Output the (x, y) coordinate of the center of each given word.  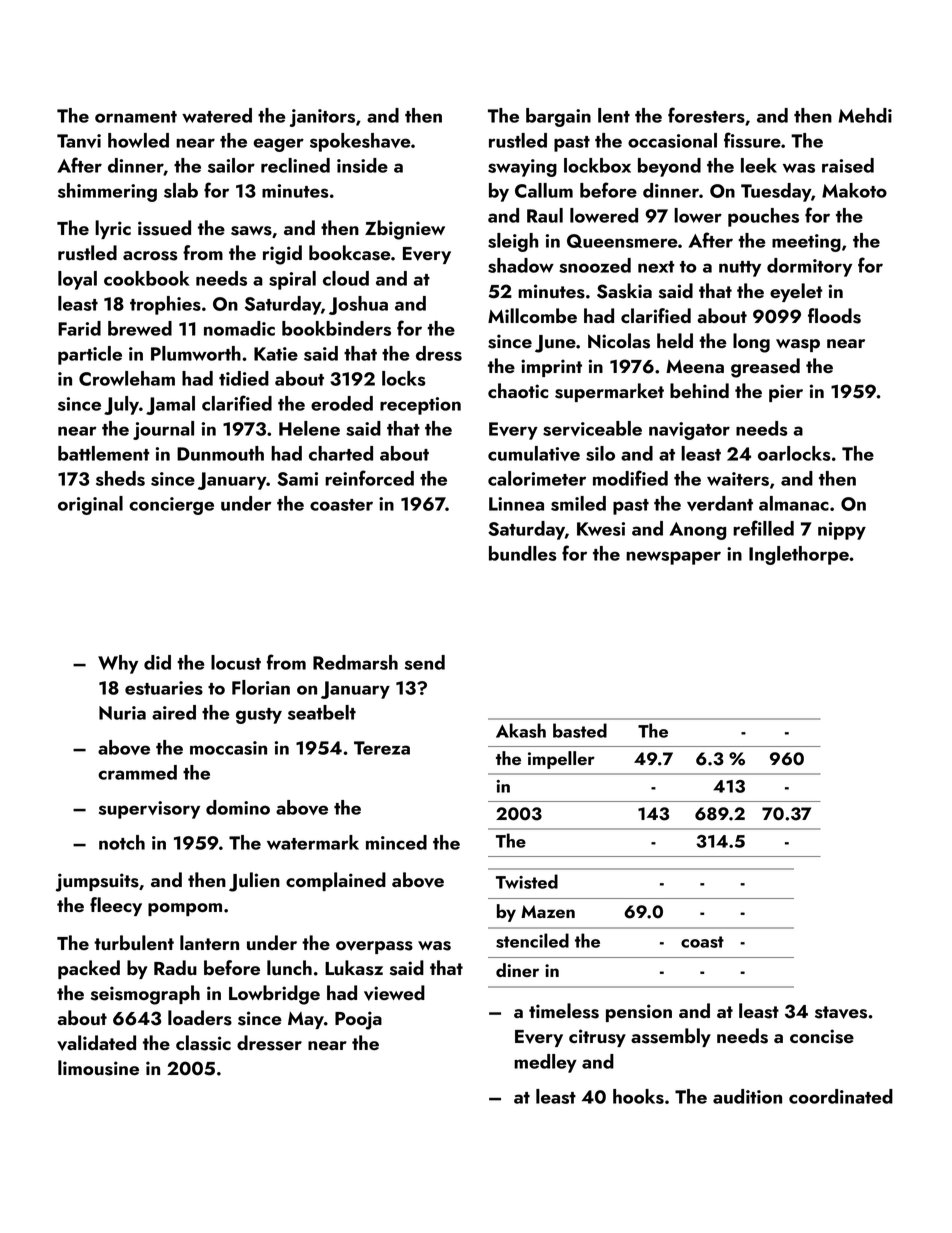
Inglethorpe (799, 555)
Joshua (358, 305)
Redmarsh (355, 662)
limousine (98, 1068)
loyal (77, 280)
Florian (261, 687)
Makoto (854, 190)
